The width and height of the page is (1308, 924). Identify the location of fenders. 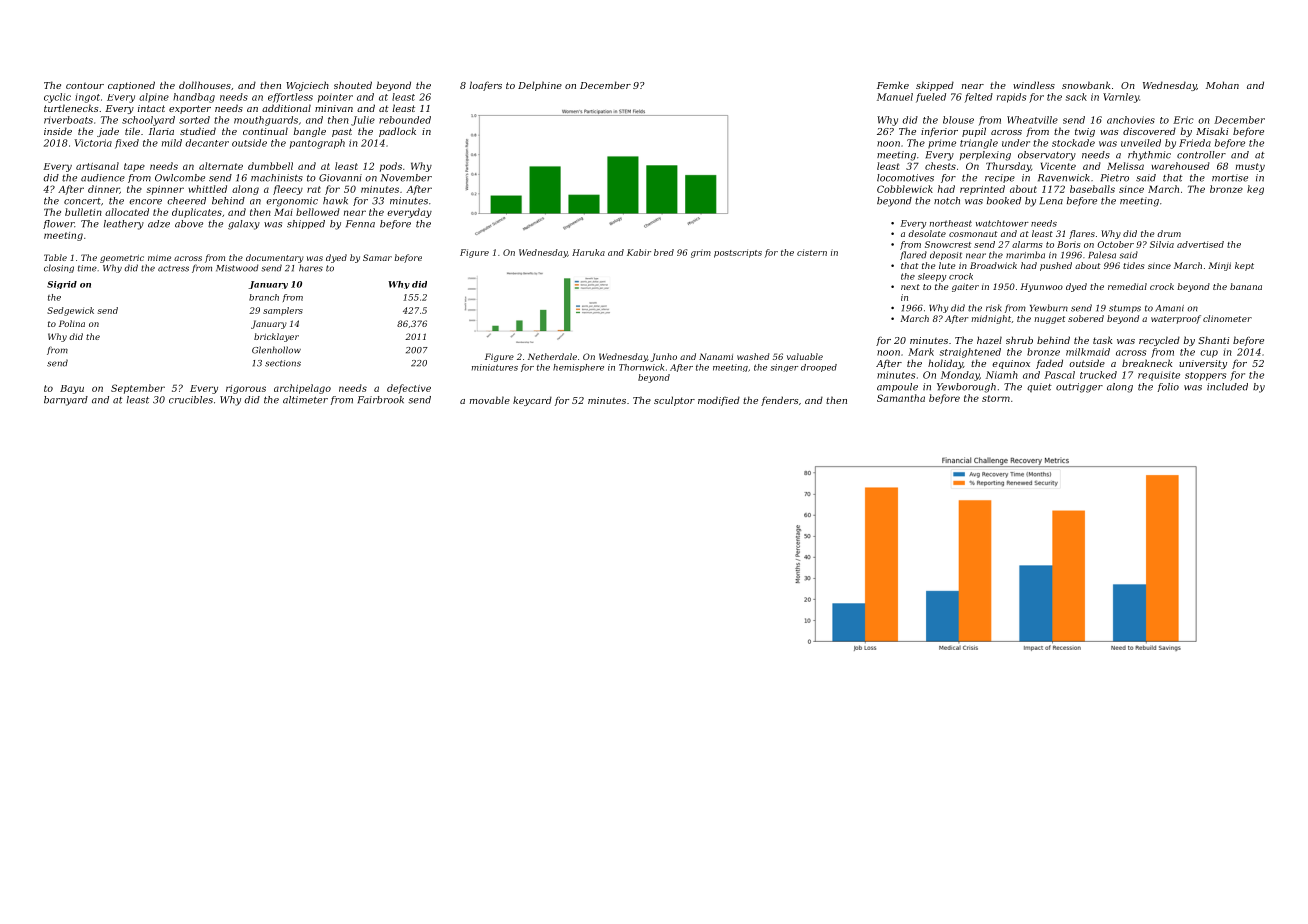
(779, 401).
